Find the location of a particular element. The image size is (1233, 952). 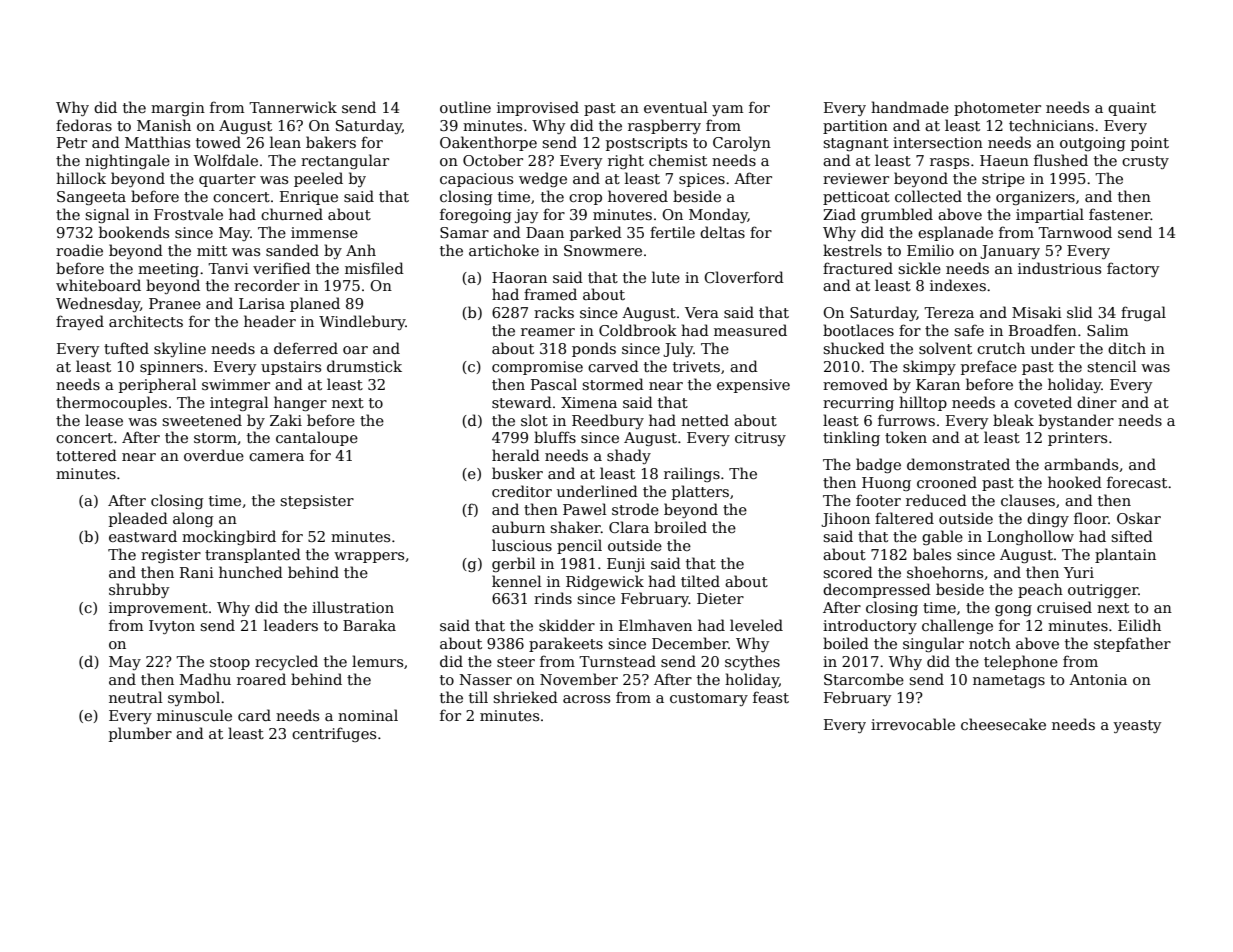

steward is located at coordinates (522, 402).
